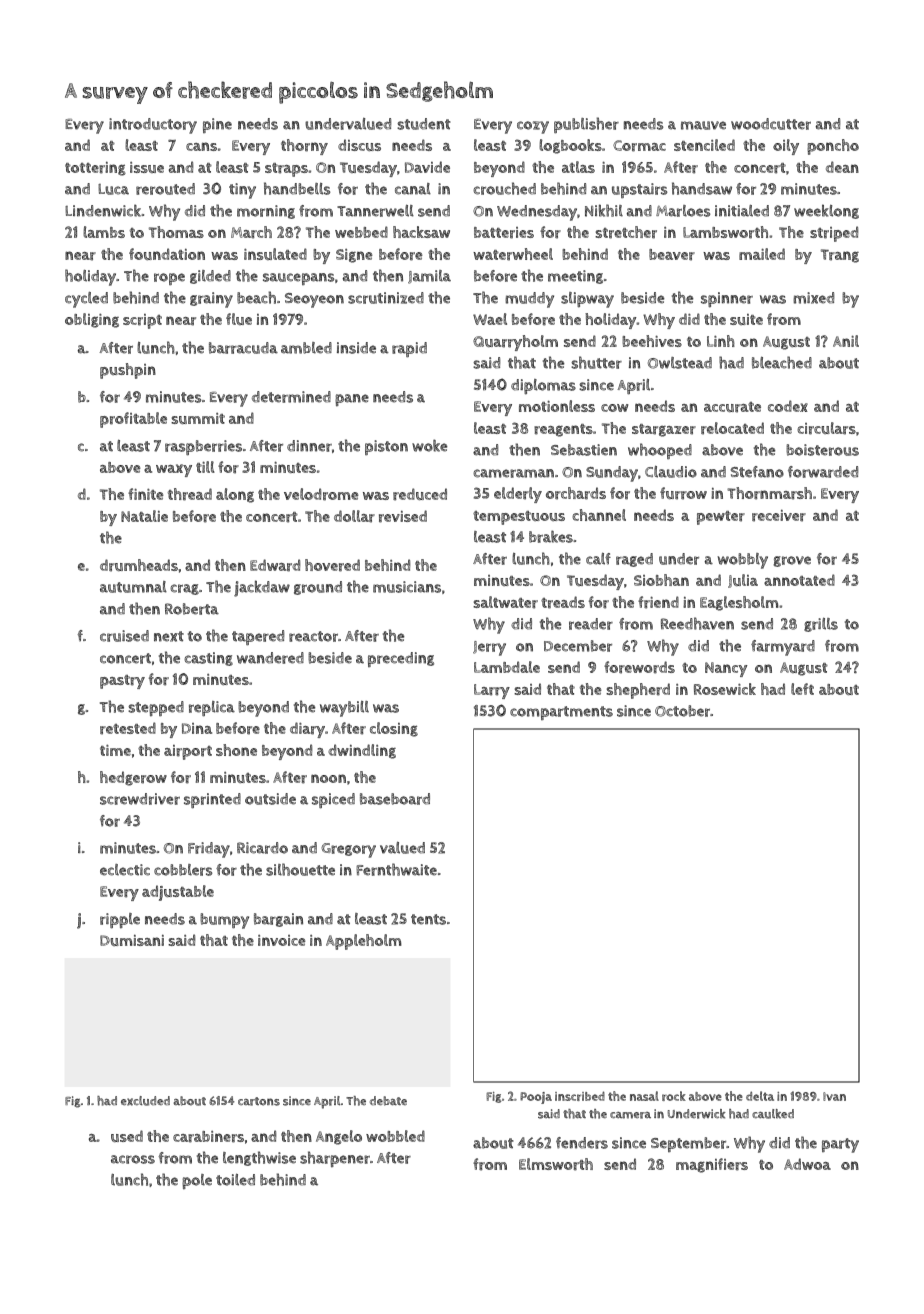  I want to click on student, so click(424, 124).
